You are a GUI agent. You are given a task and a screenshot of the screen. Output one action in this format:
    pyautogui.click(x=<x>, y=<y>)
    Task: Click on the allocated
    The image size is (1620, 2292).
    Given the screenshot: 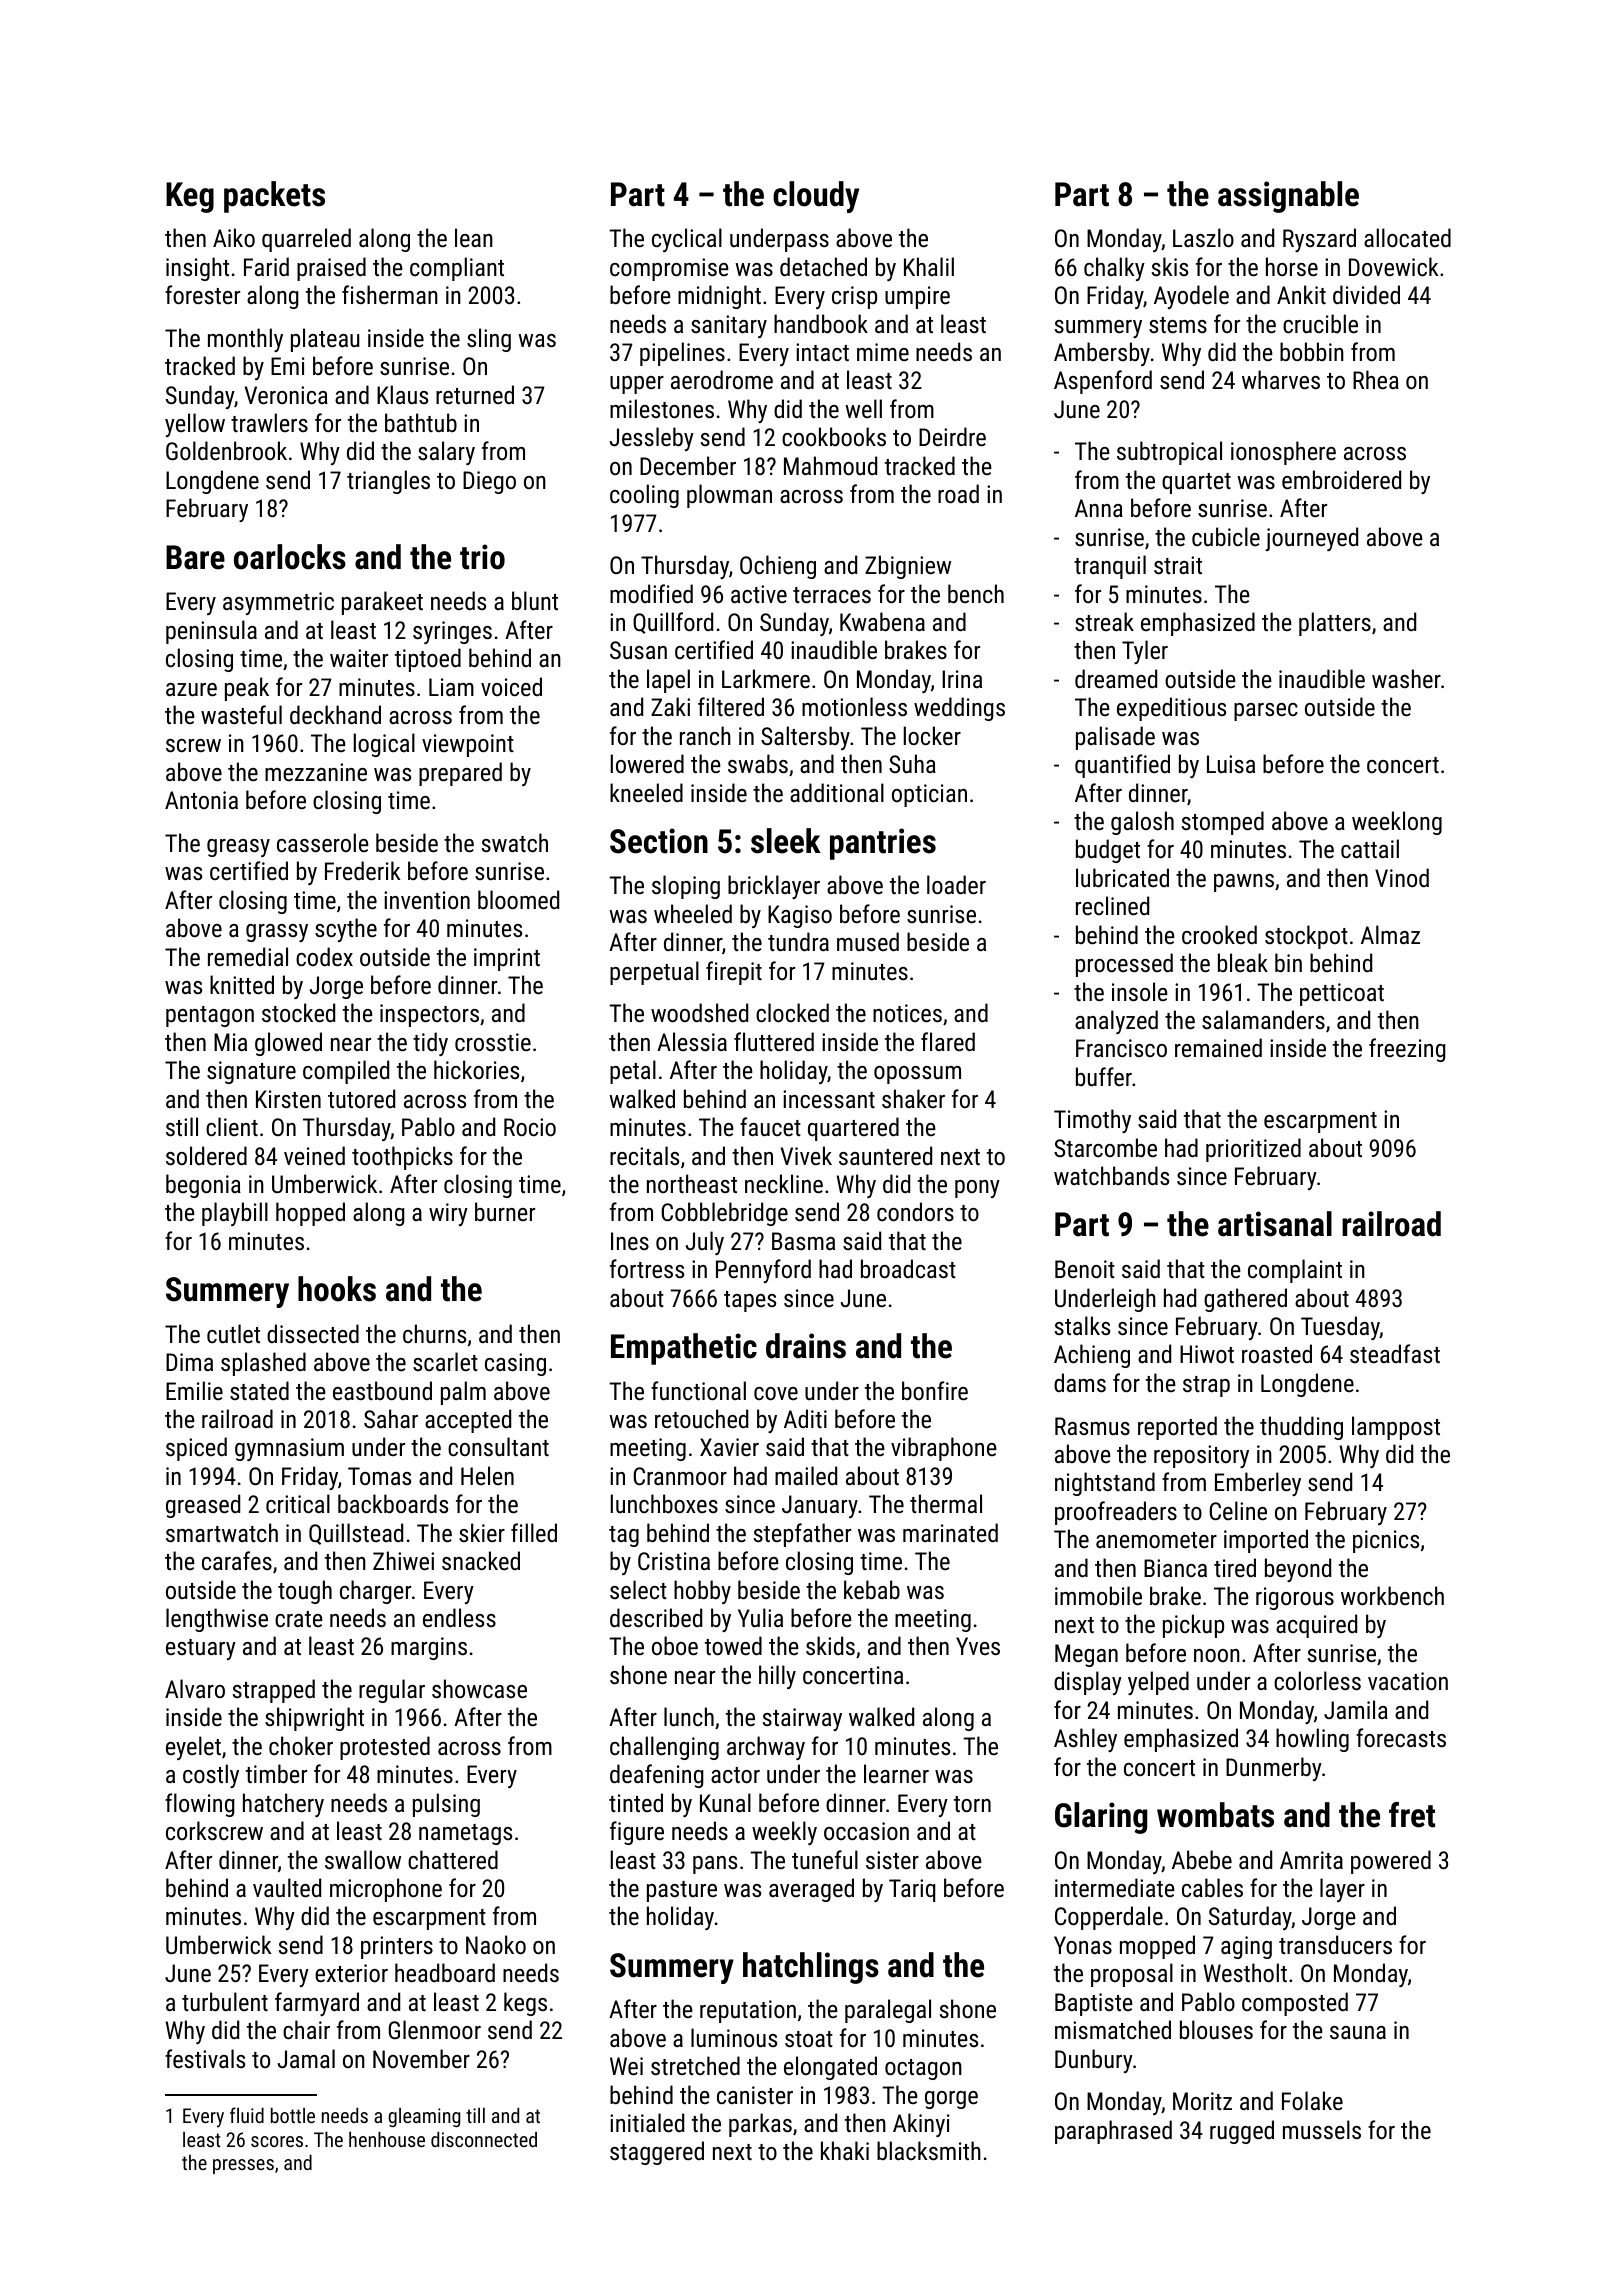 What is the action you would take?
    pyautogui.click(x=1407, y=237)
